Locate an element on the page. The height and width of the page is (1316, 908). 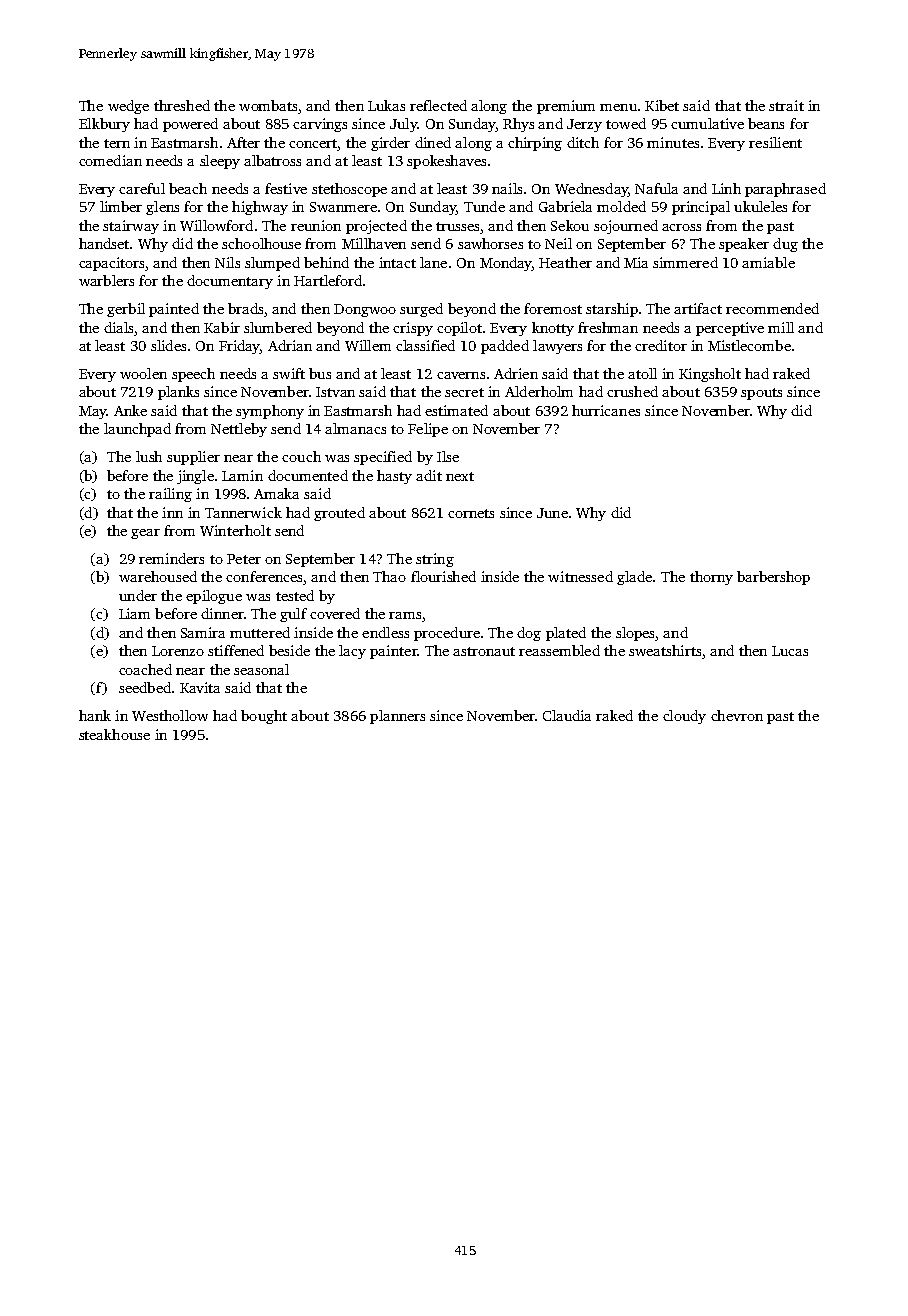
coached is located at coordinates (145, 669).
